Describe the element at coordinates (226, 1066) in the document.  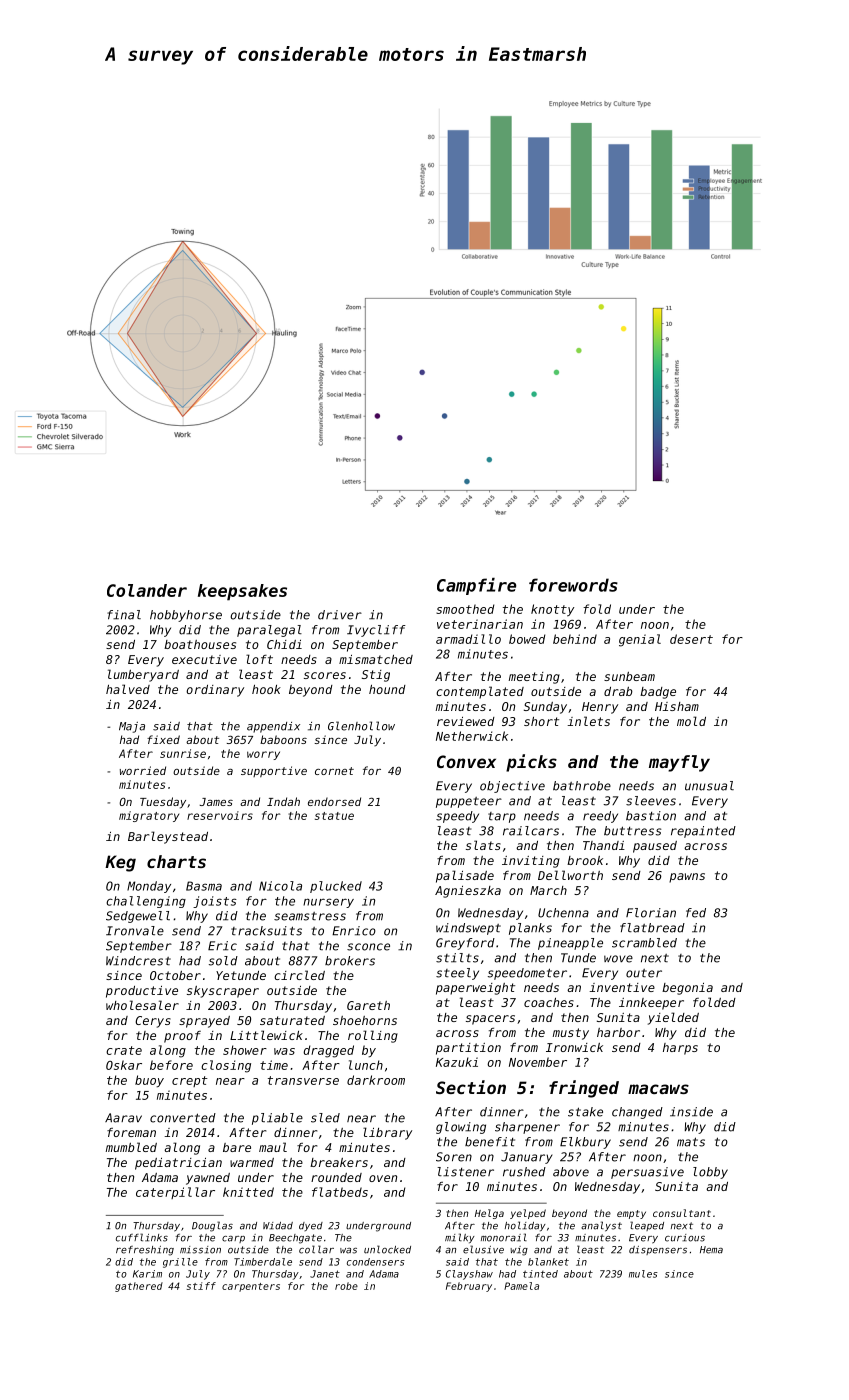
I see `closing` at that location.
